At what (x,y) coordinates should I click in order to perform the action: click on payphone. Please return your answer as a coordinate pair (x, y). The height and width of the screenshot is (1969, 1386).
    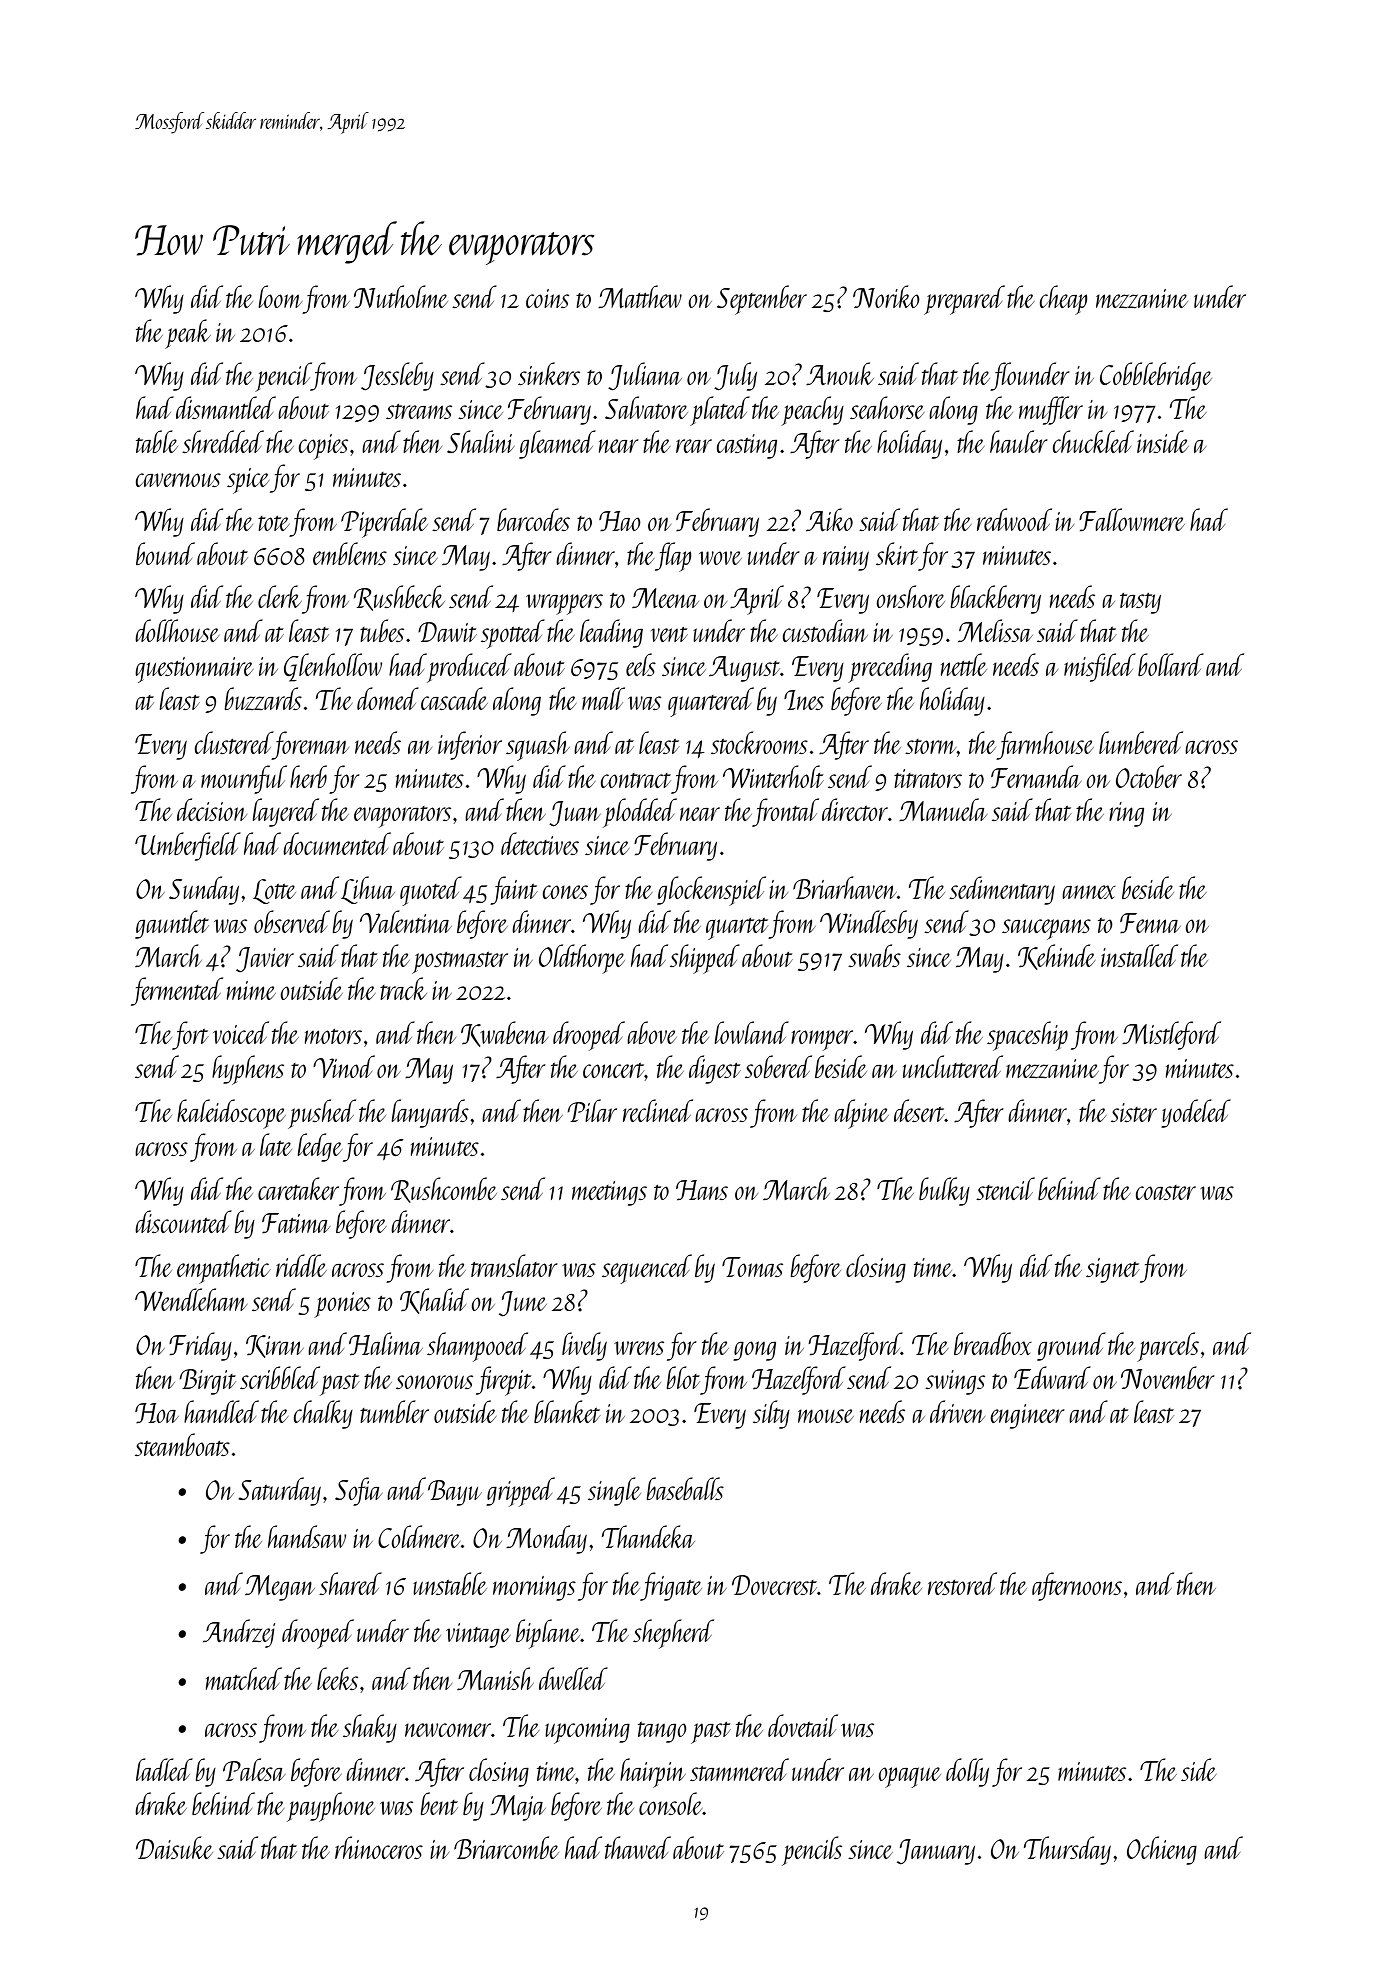
    Looking at the image, I should click on (331, 1807).
